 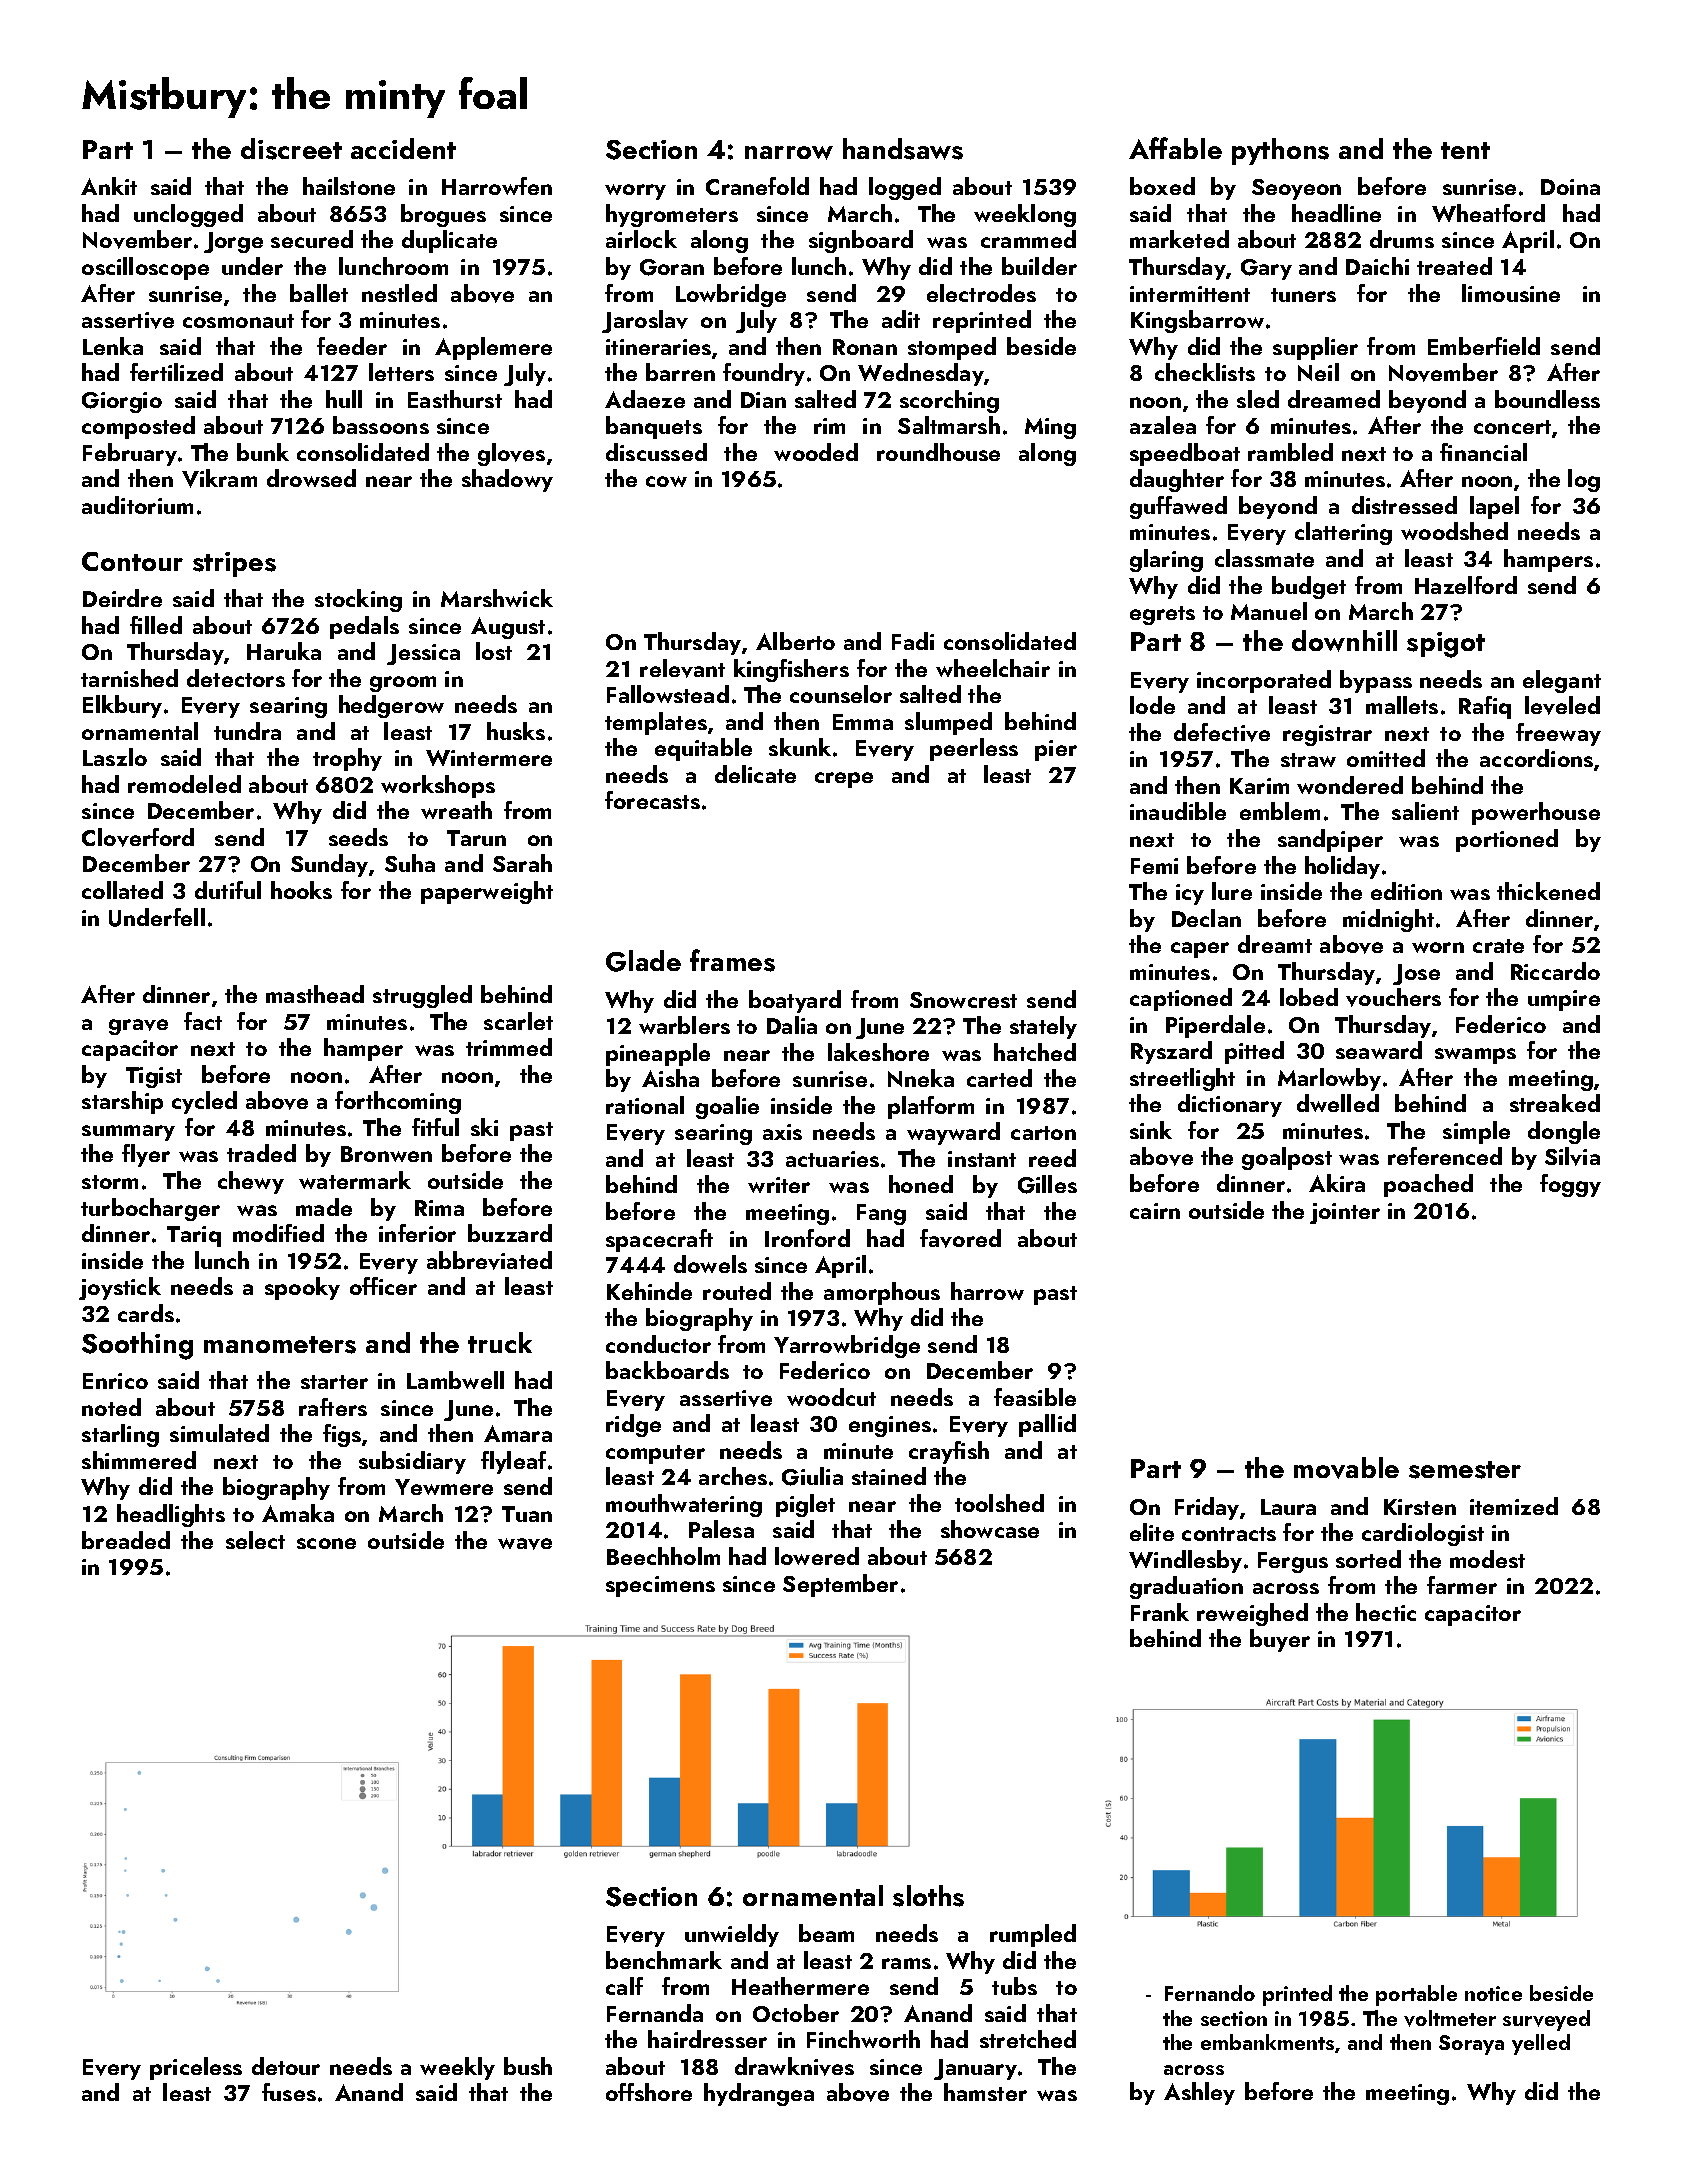 What do you see at coordinates (985, 2092) in the screenshot?
I see `hamster` at bounding box center [985, 2092].
